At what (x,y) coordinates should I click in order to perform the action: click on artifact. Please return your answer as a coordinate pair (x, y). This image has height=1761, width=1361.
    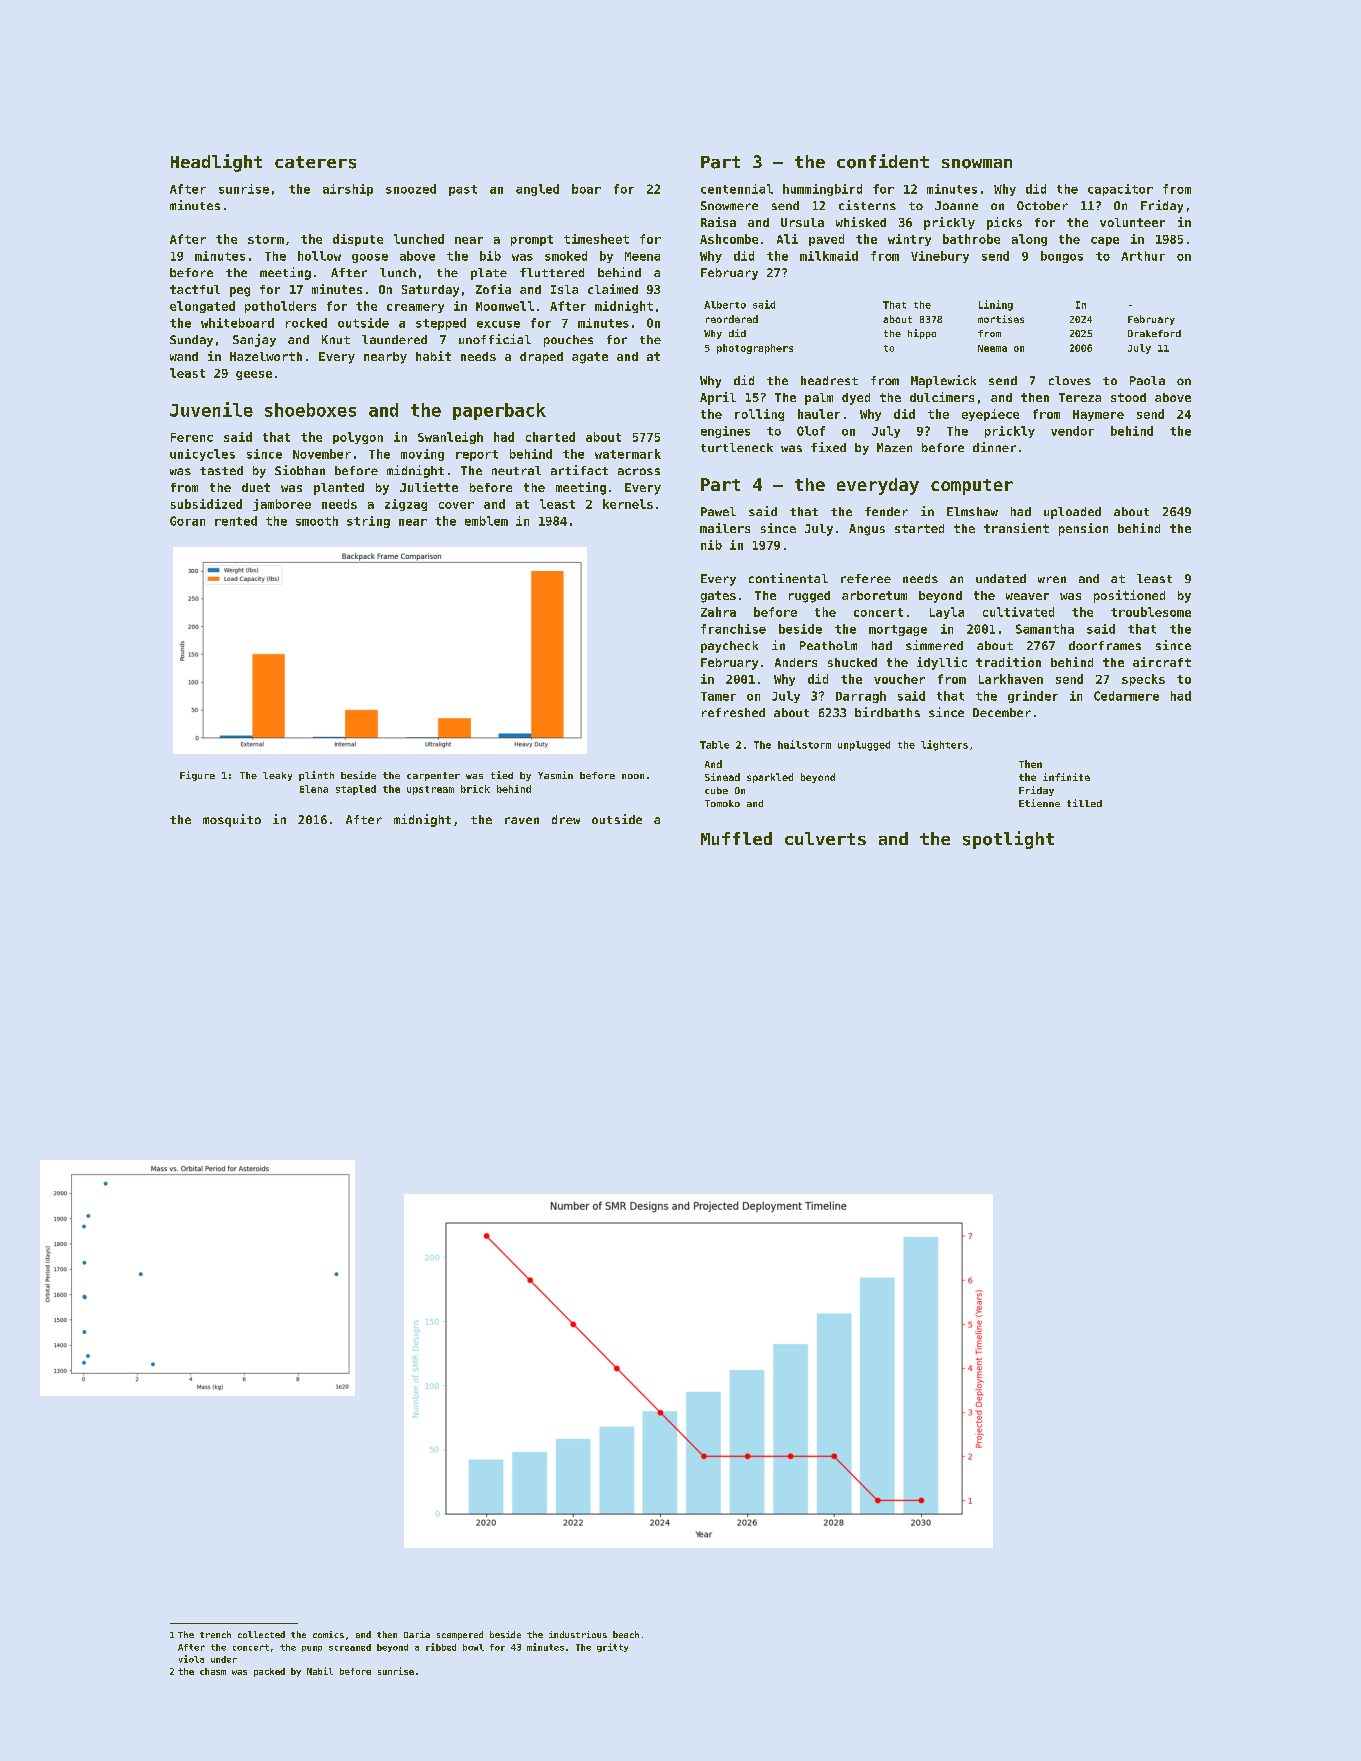
    Looking at the image, I should click on (579, 470).
